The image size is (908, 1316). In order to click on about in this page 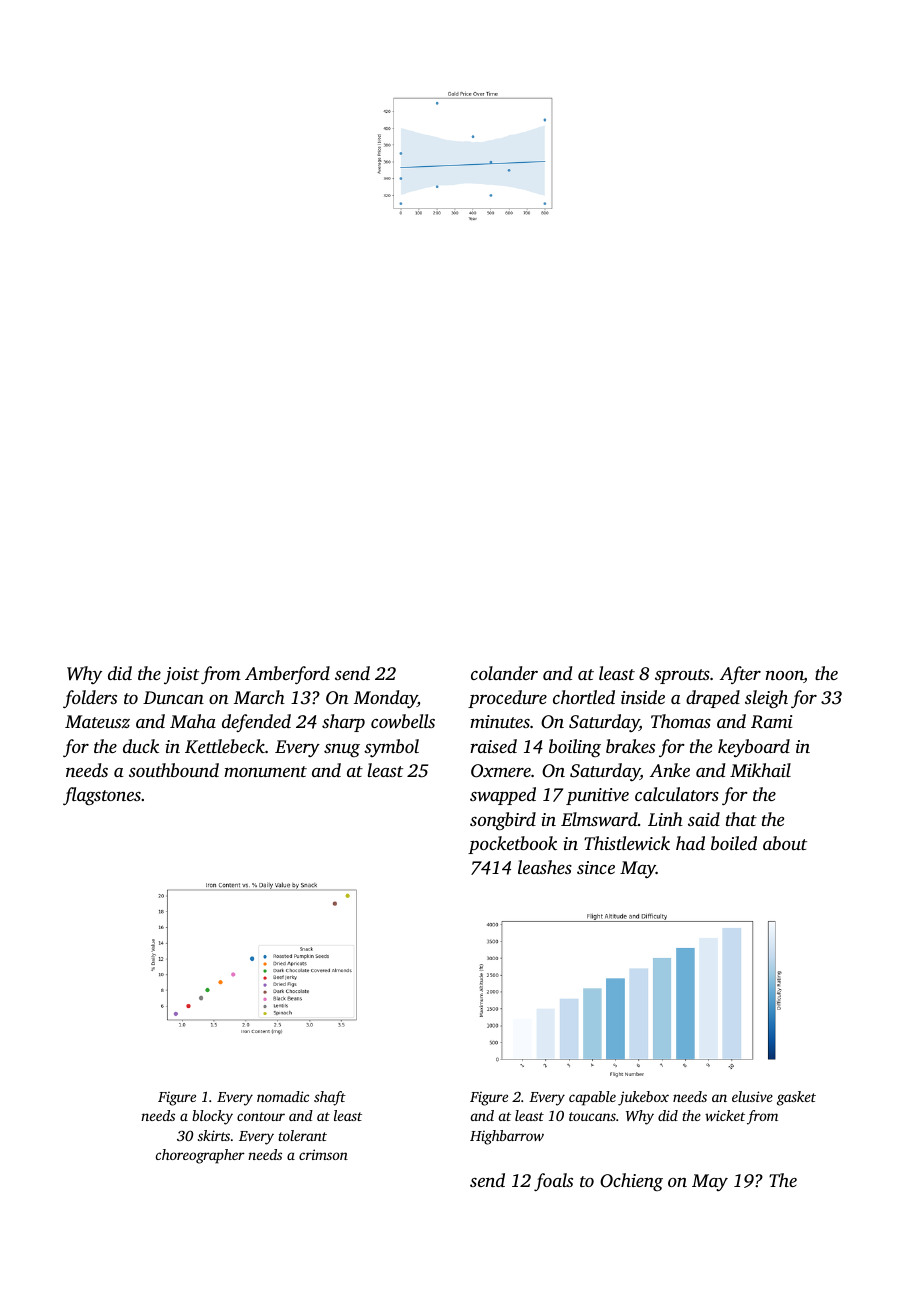, I will do `click(785, 843)`.
